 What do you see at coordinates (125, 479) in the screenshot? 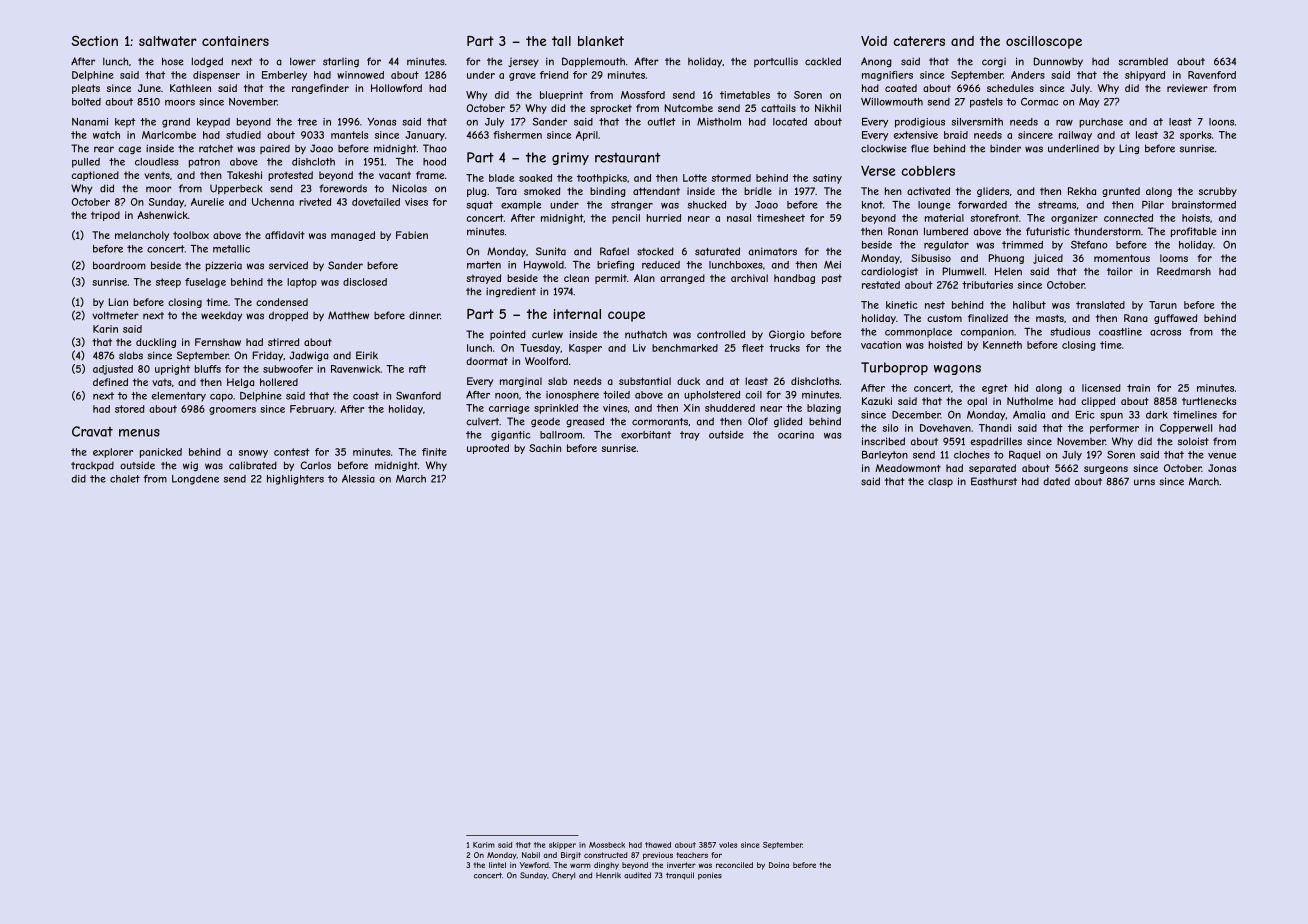
I see `chalet` at bounding box center [125, 479].
